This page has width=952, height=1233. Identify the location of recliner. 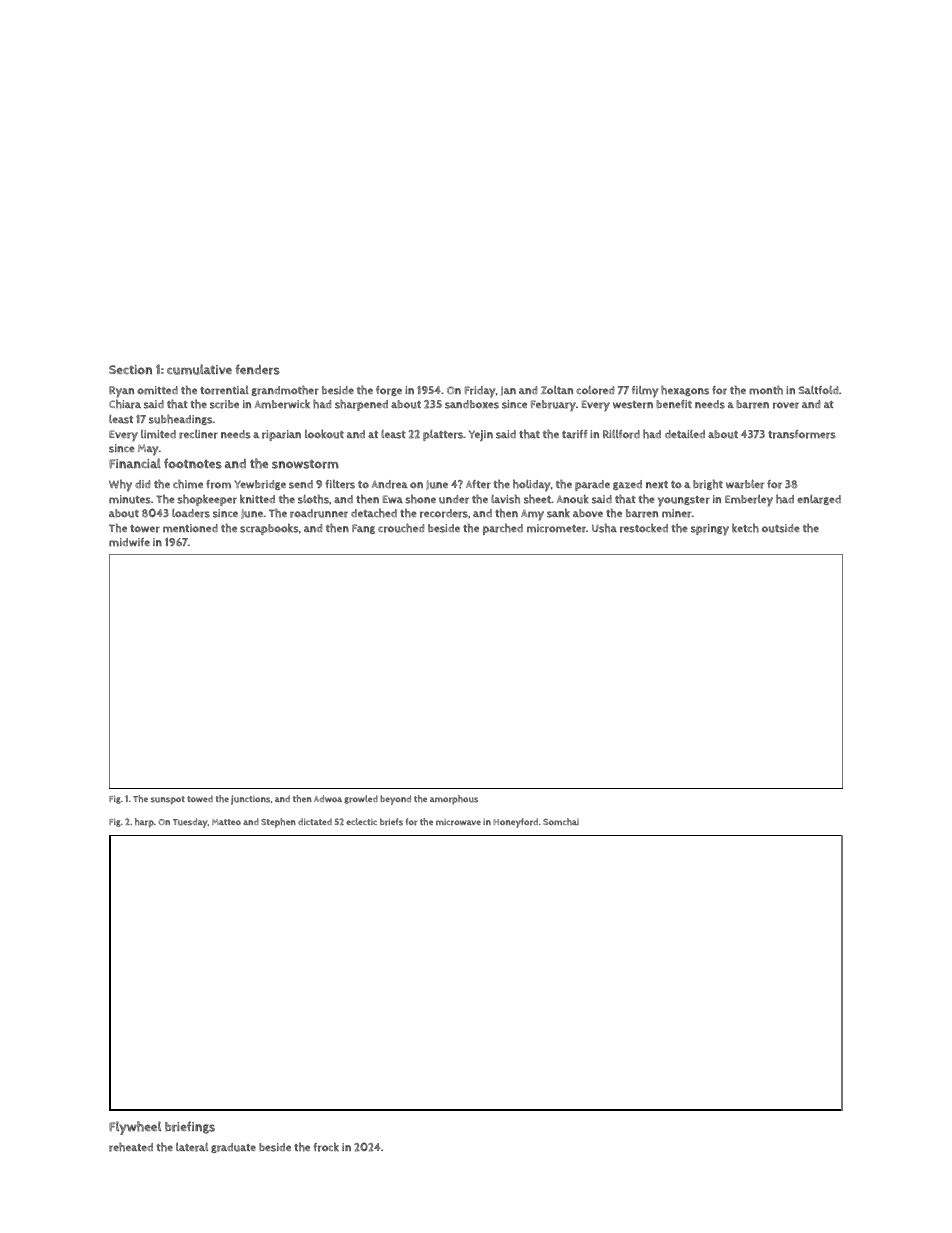
(198, 434).
